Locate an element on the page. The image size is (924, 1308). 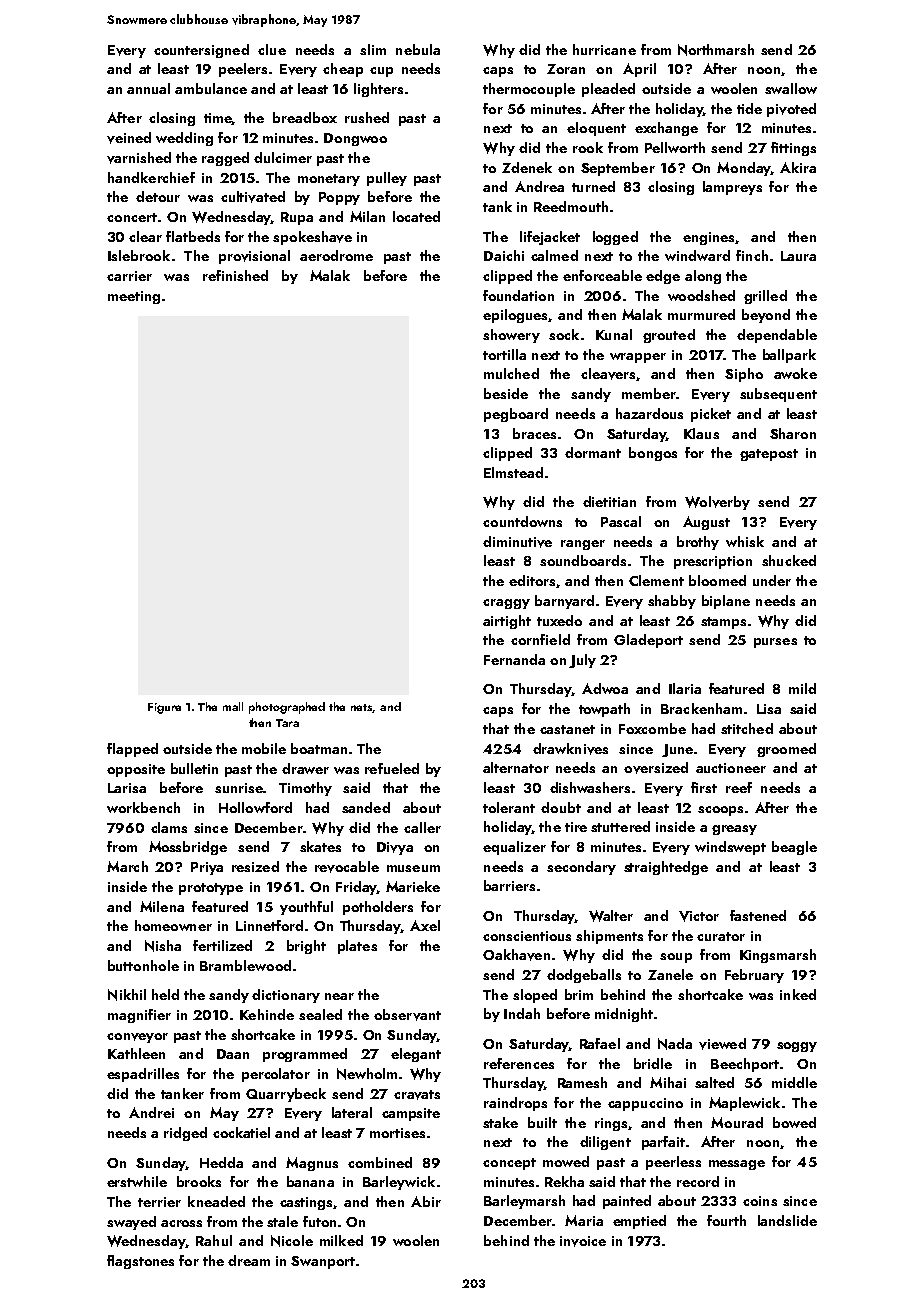
hazardous is located at coordinates (649, 413).
